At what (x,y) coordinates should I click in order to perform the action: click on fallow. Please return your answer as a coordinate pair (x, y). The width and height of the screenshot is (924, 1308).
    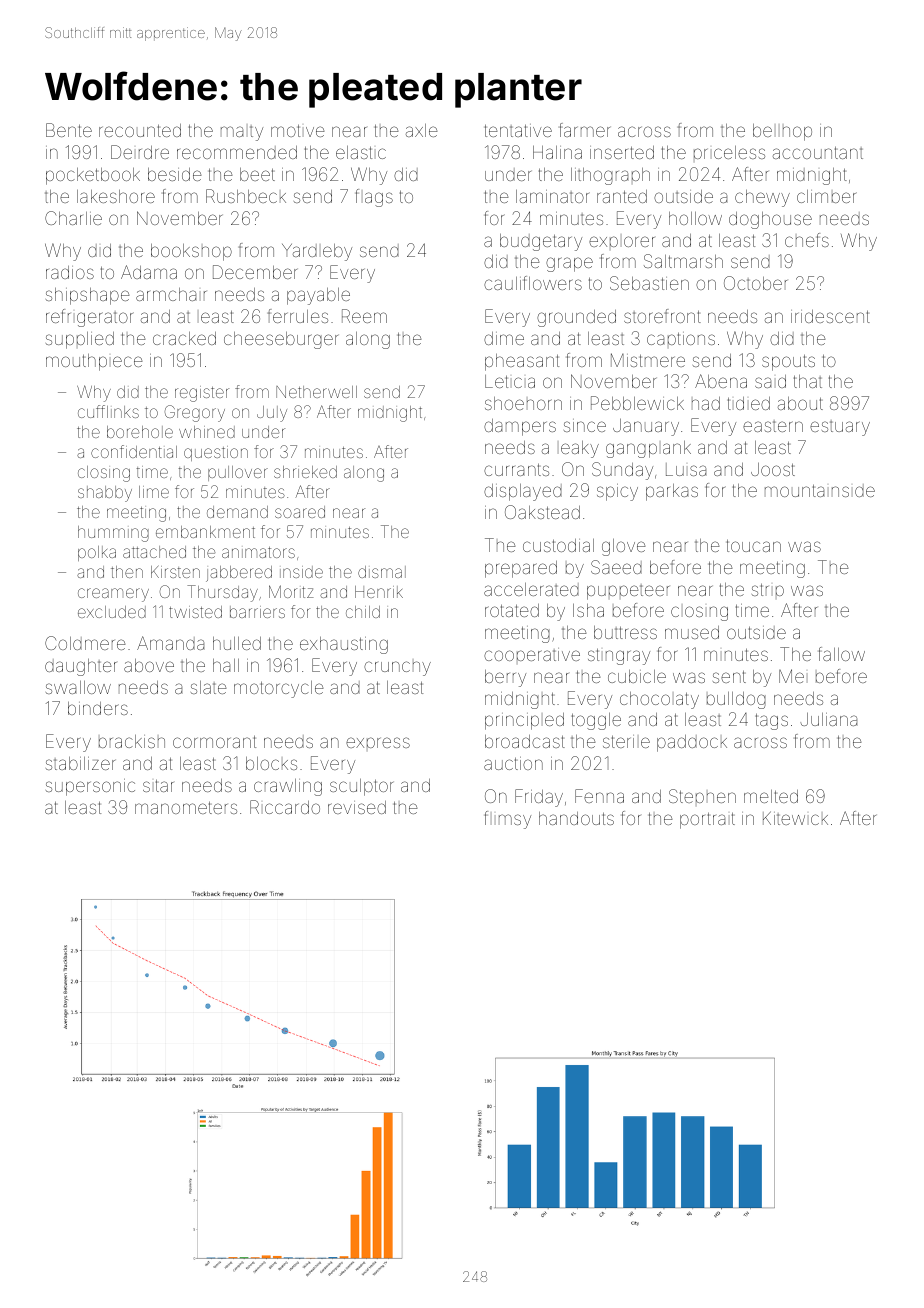
    Looking at the image, I should click on (842, 654).
